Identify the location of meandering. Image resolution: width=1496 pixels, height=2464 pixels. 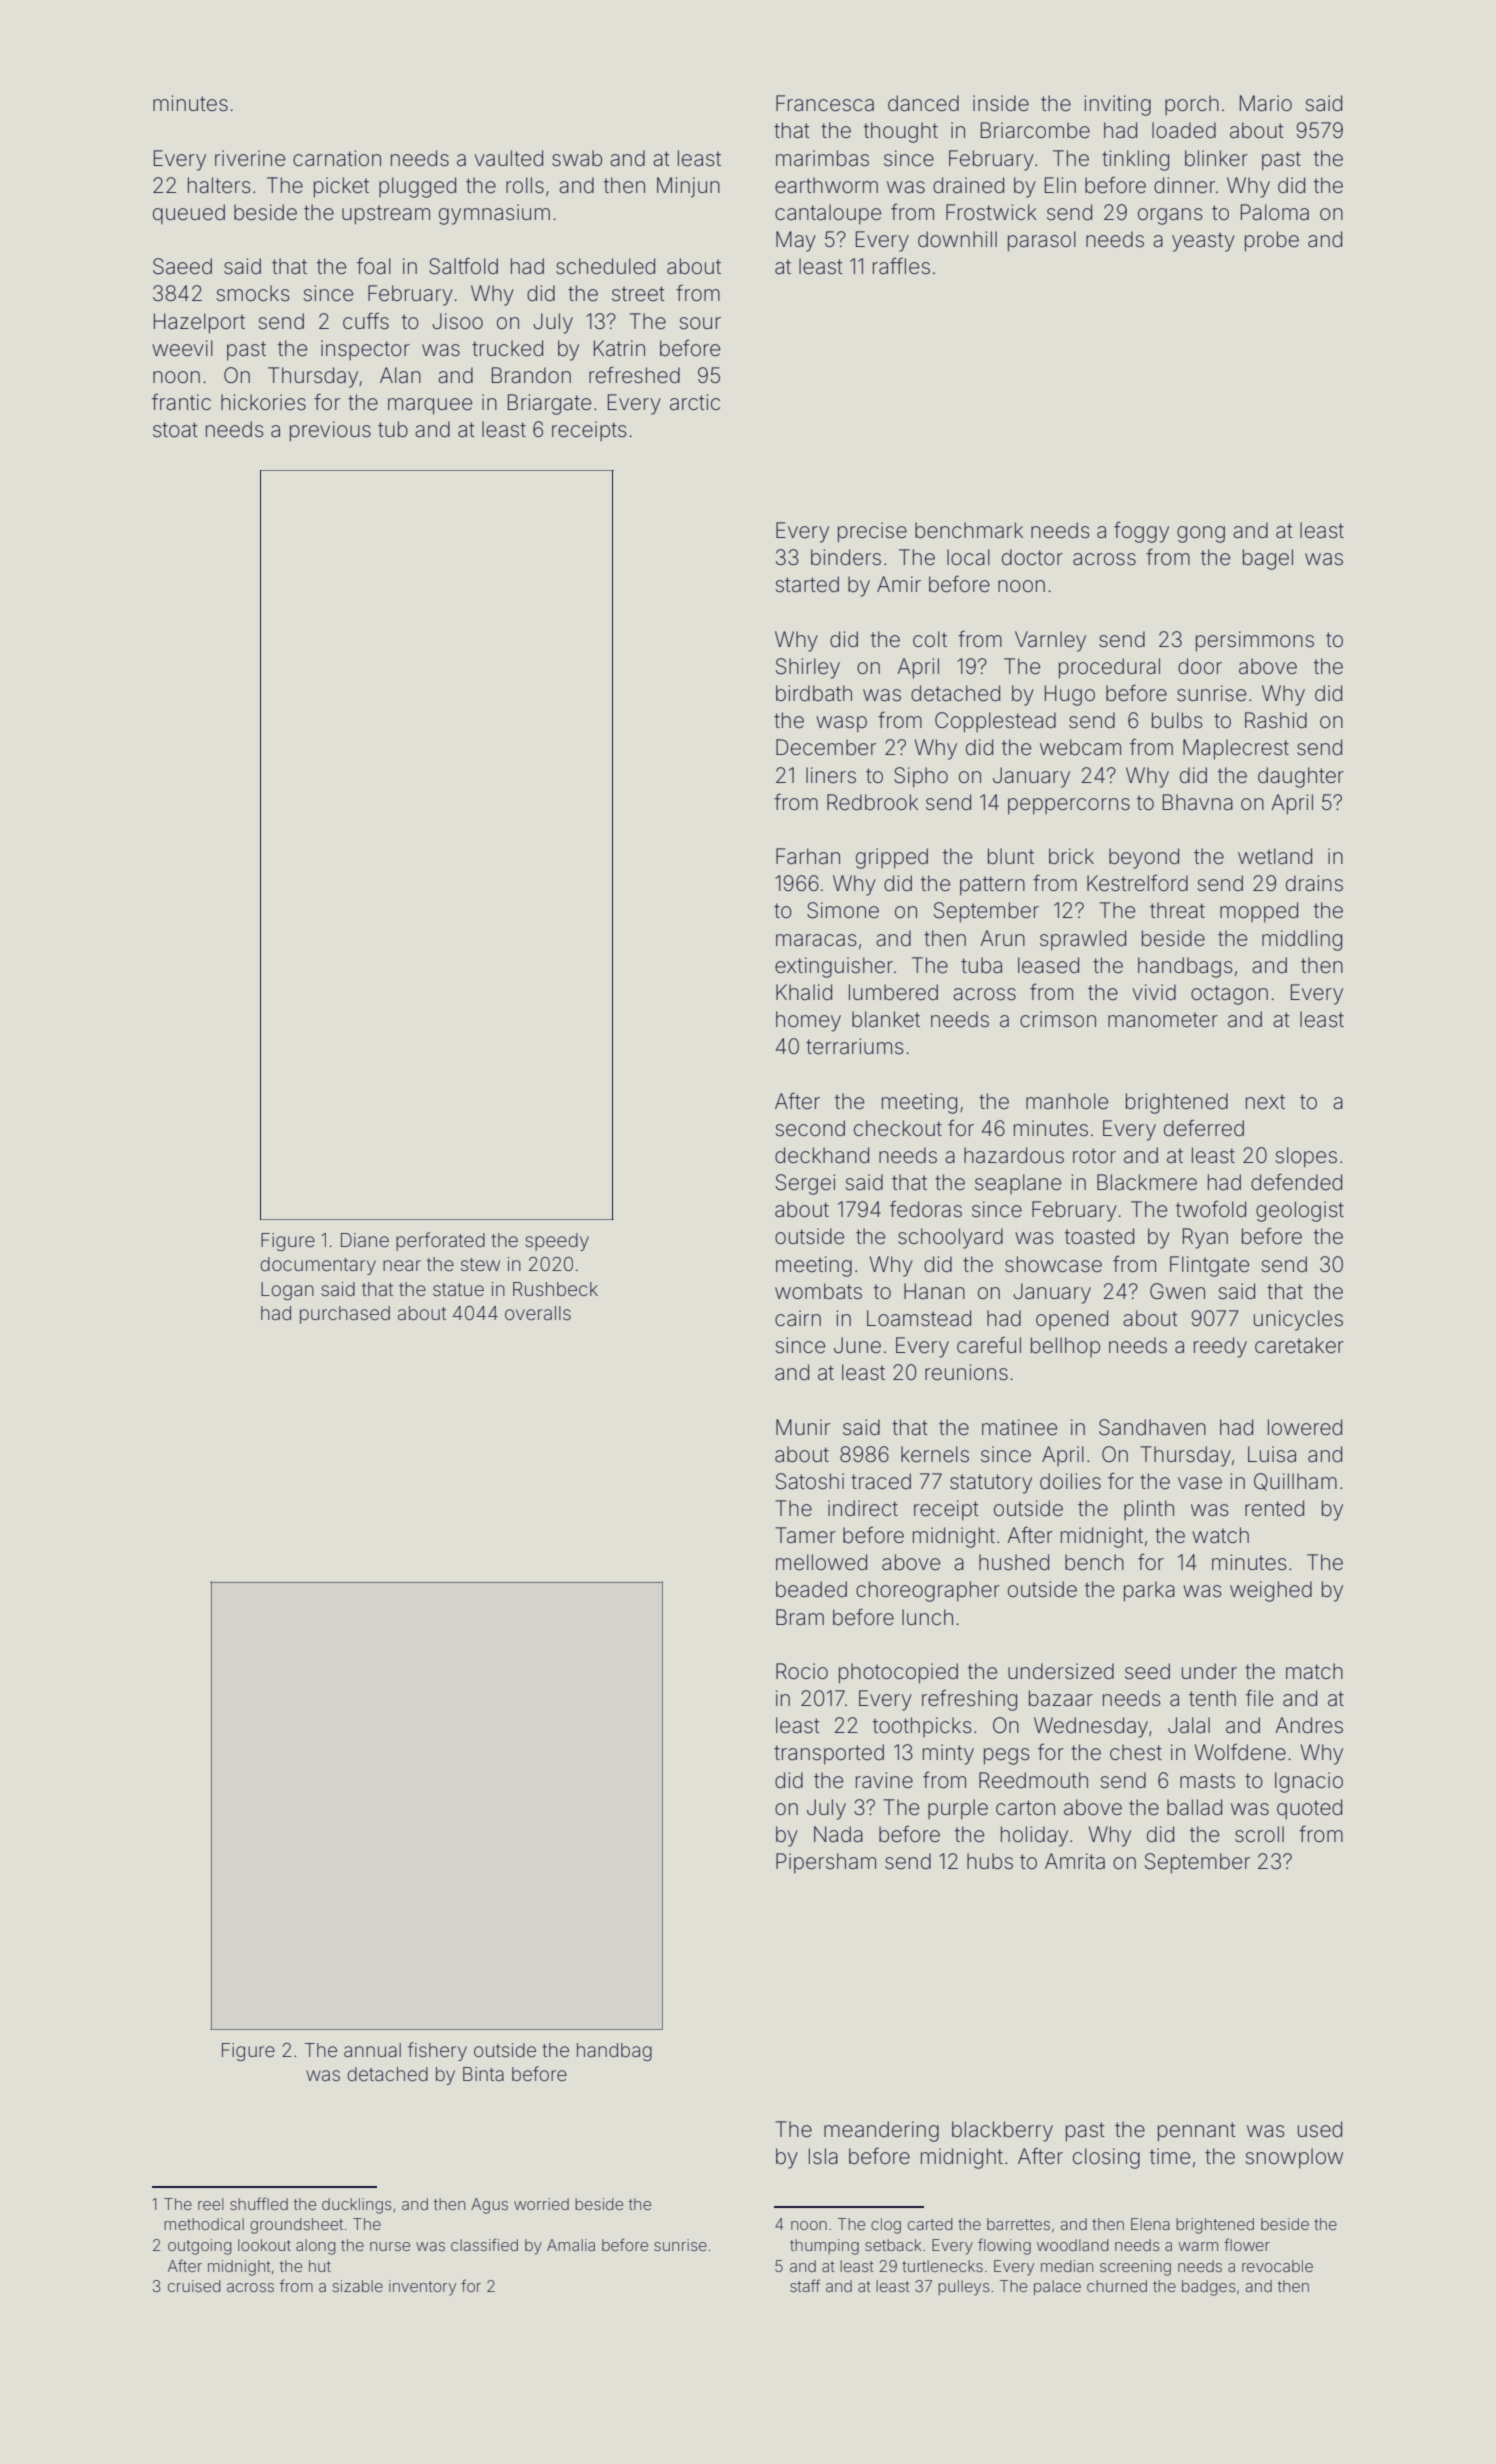
(881, 2131).
